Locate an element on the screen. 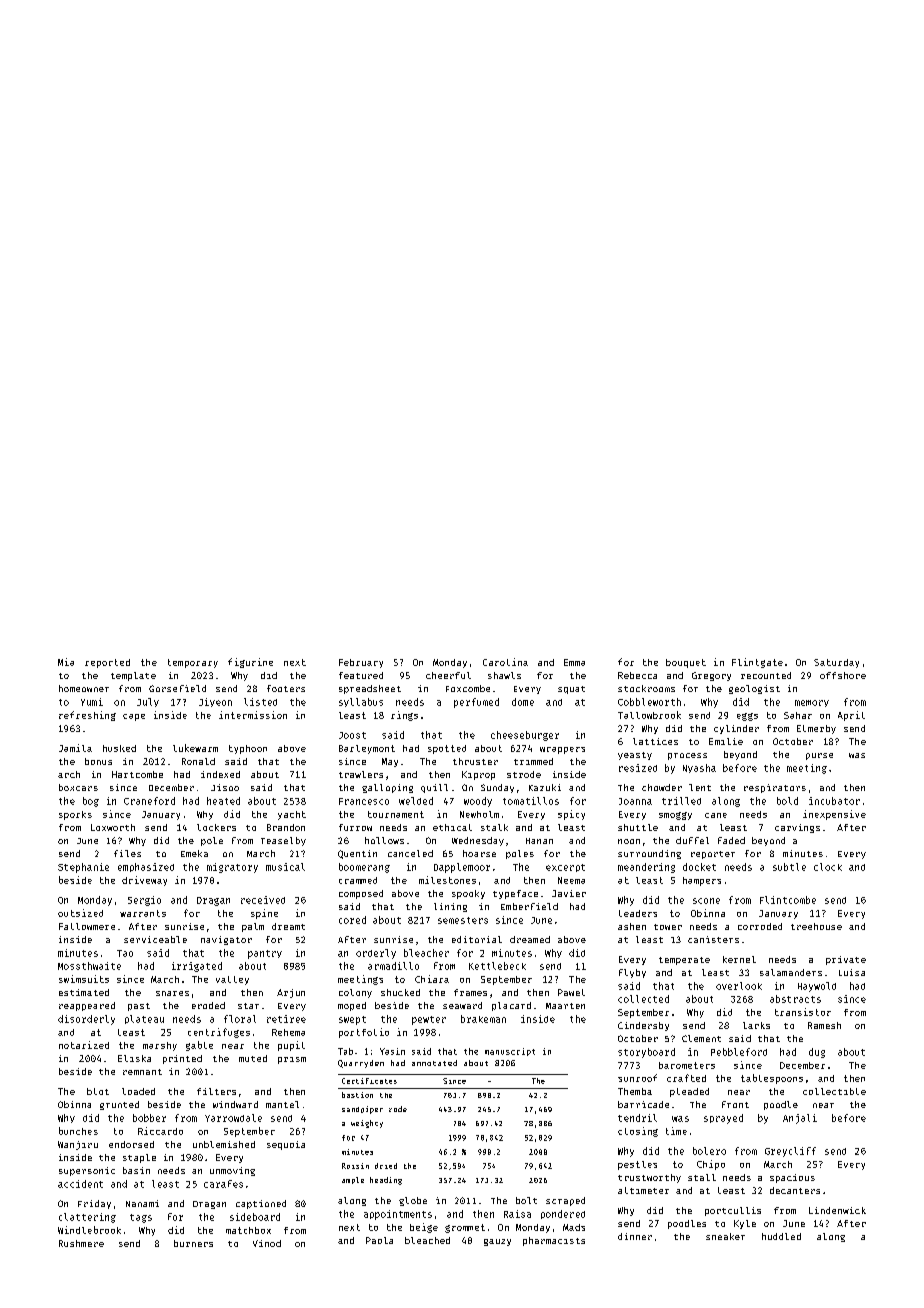 The width and height of the screenshot is (924, 1308). figurine is located at coordinates (250, 663).
